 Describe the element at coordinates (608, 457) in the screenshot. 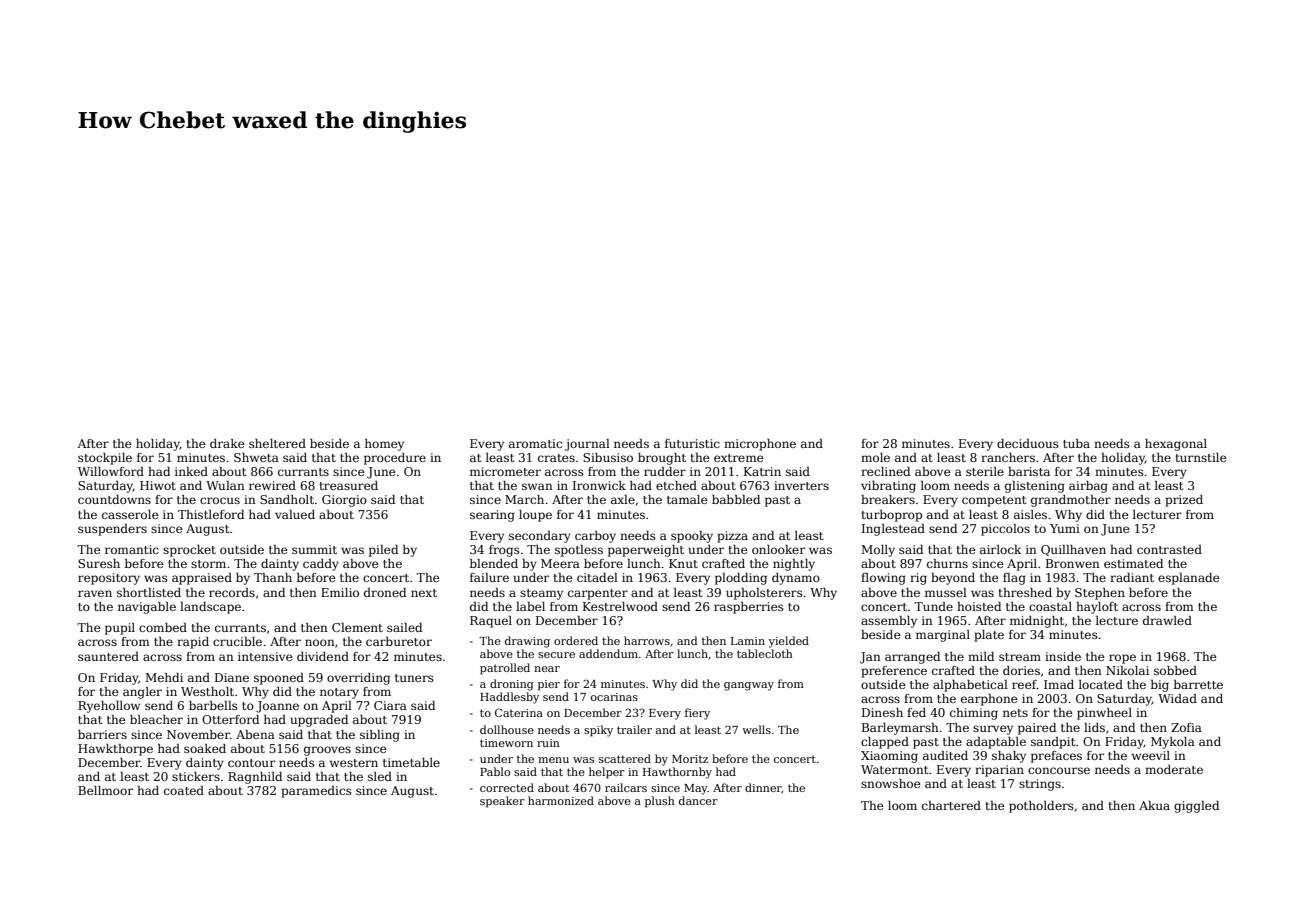

I see `Sibusiso` at that location.
